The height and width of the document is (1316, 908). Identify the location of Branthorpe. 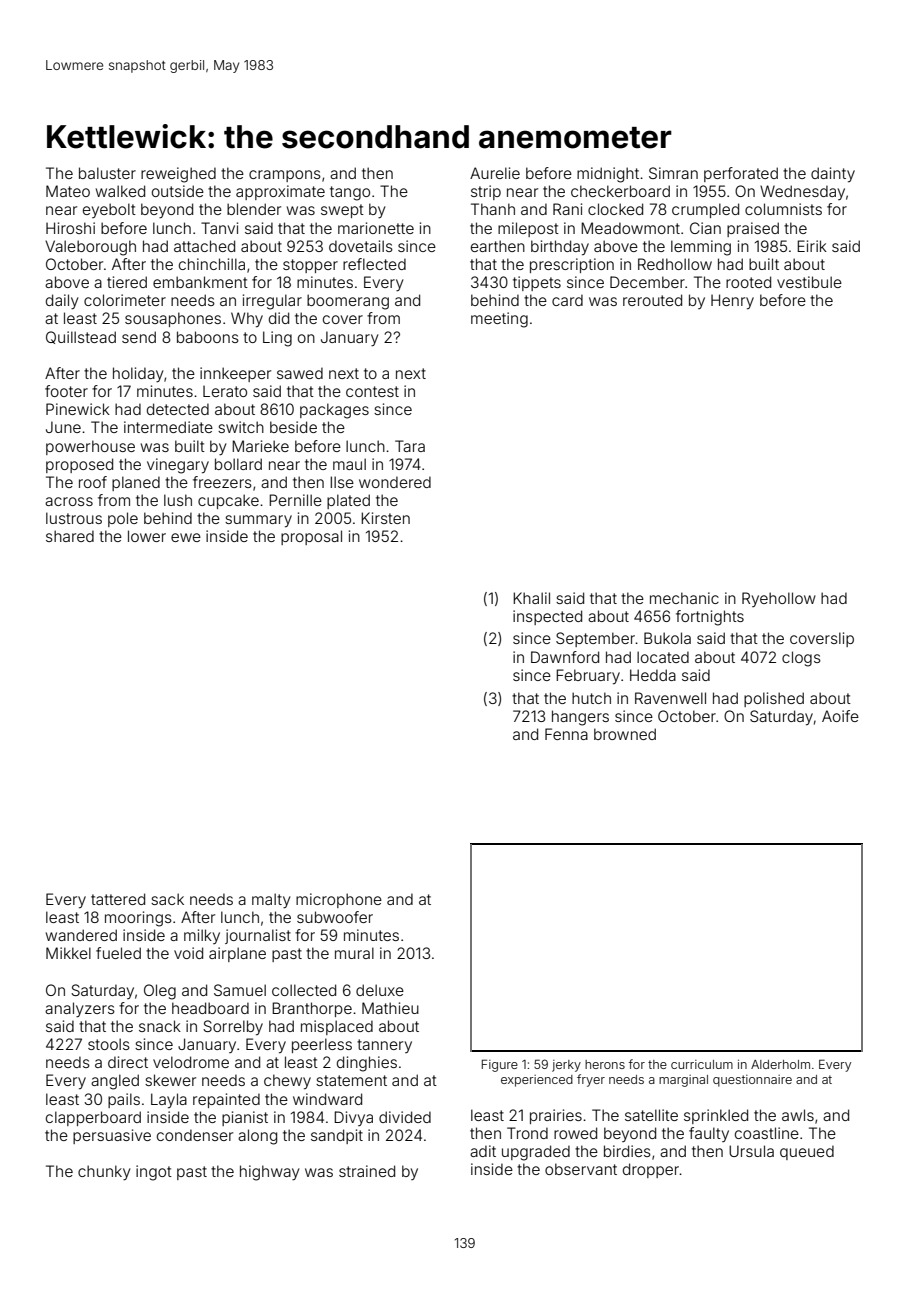
(312, 1009).
